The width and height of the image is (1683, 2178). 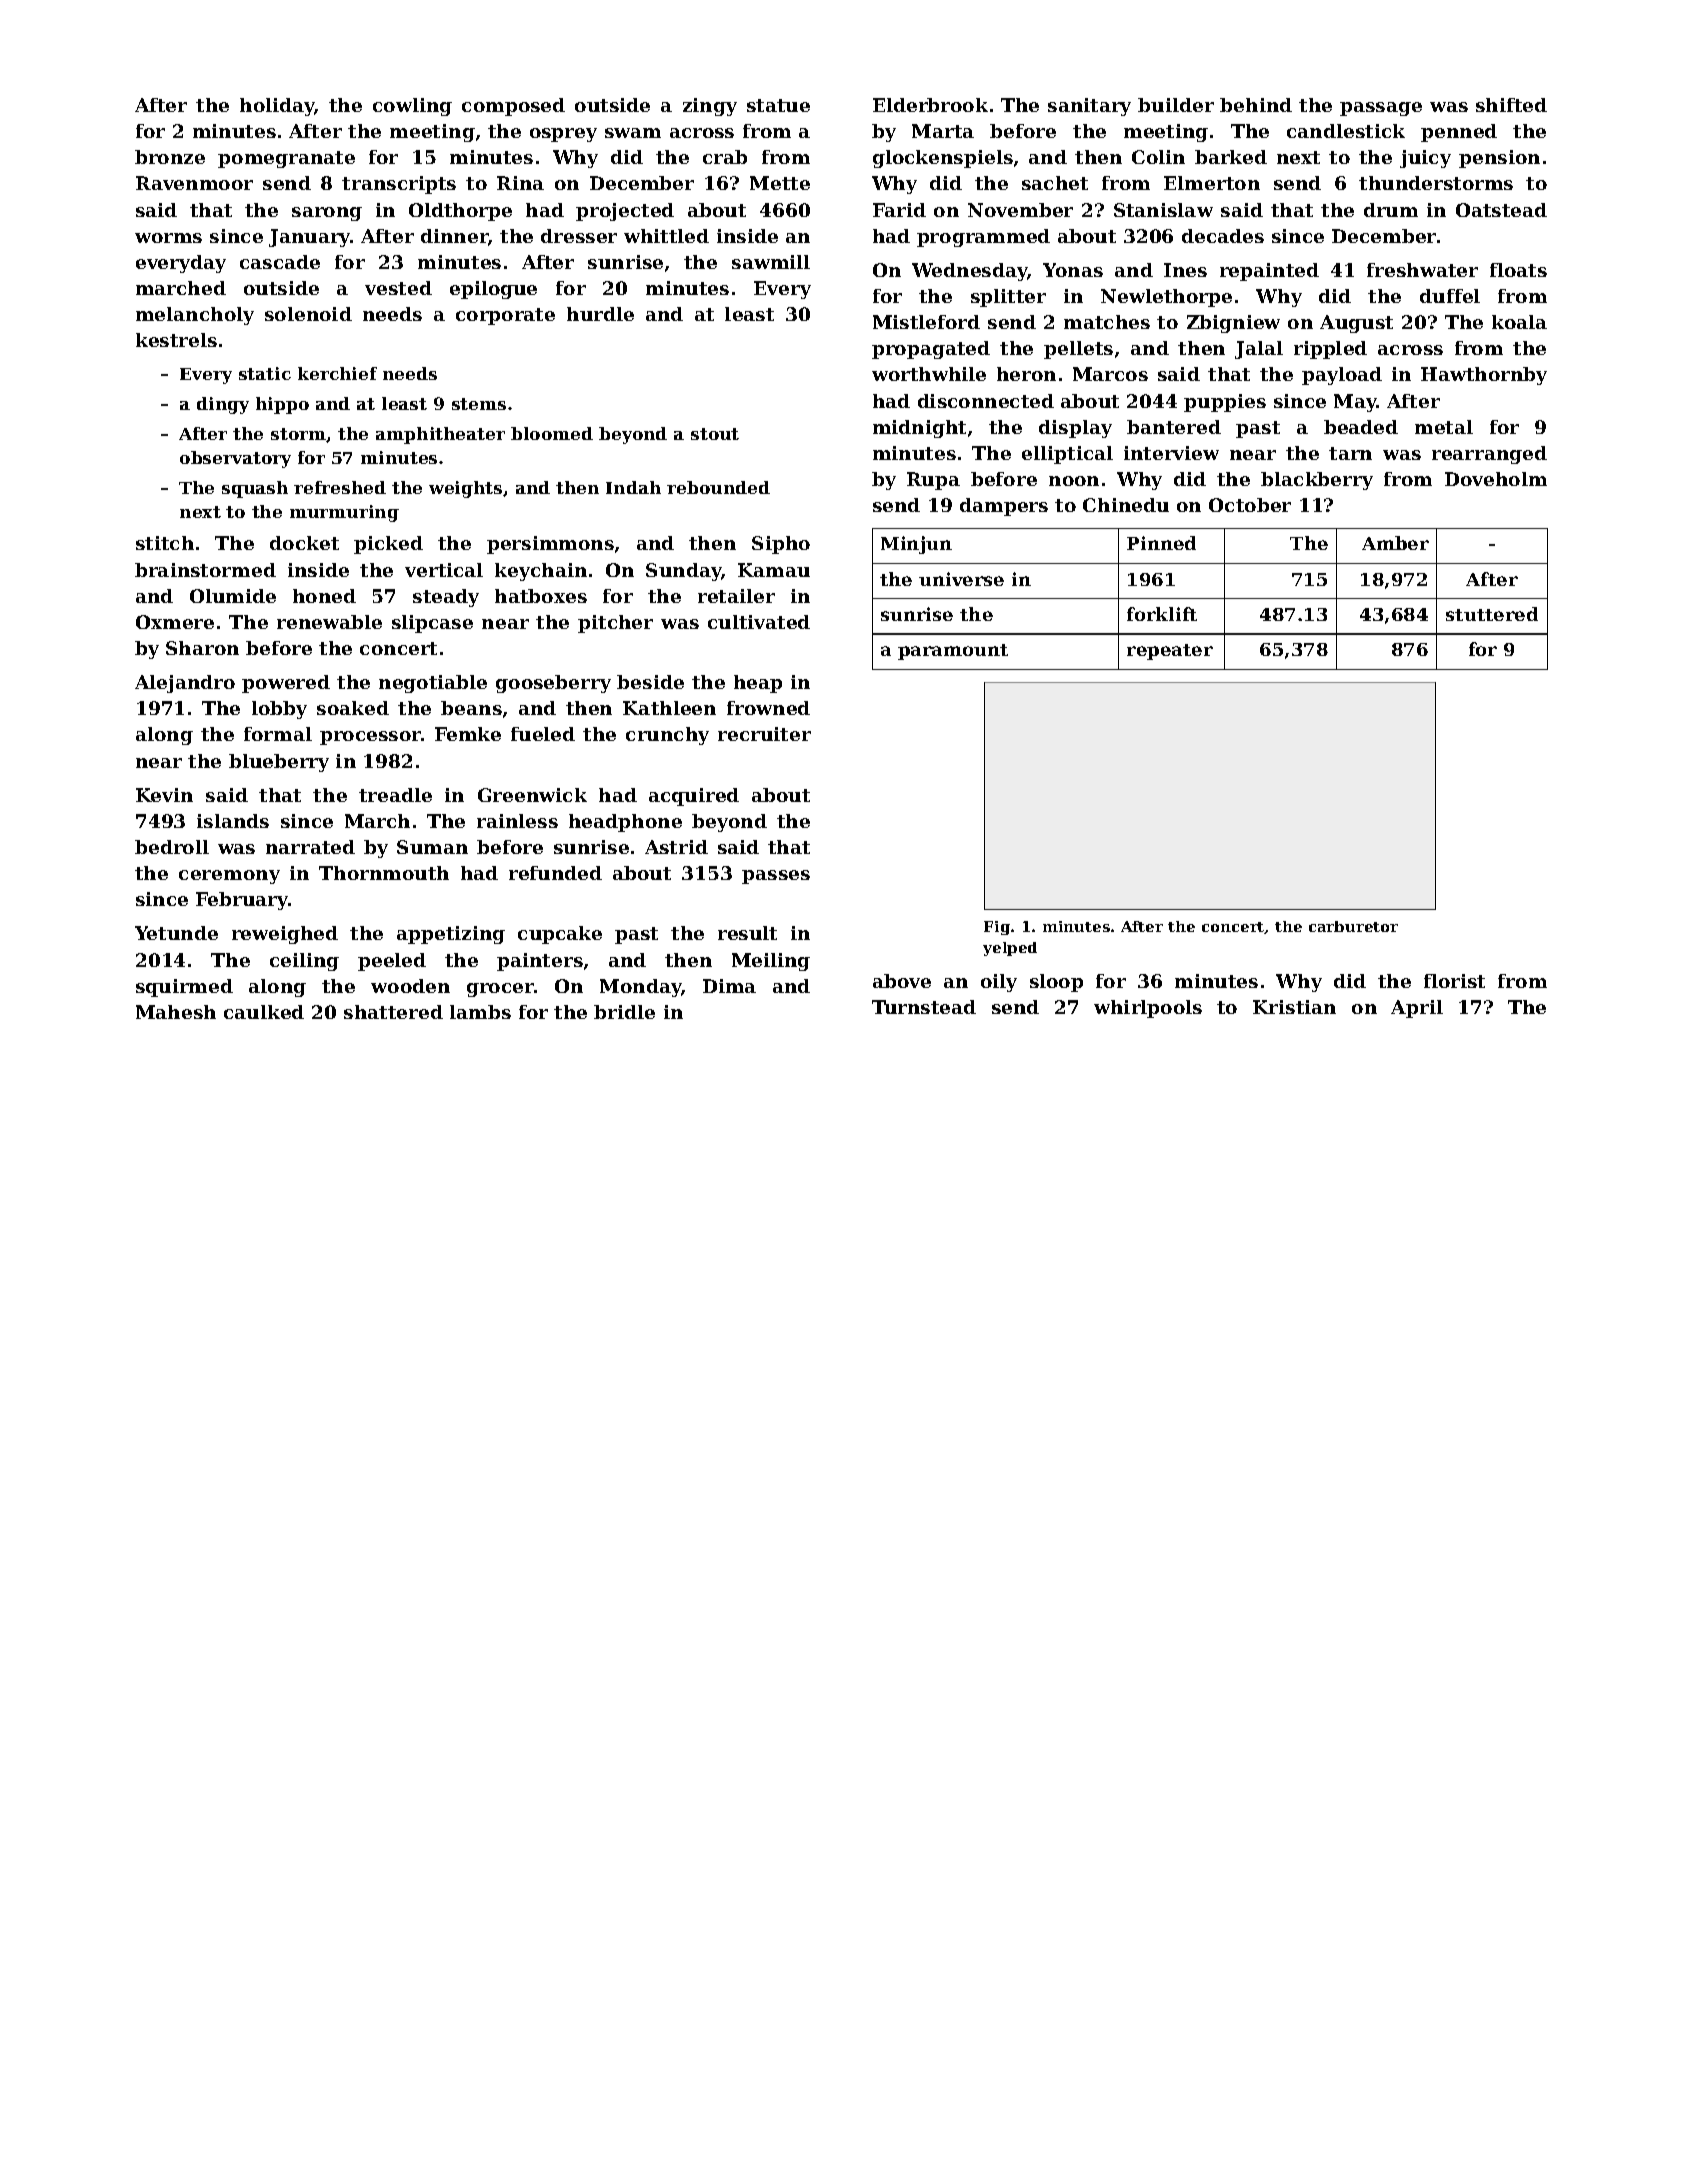 What do you see at coordinates (781, 545) in the image?
I see `Sipho` at bounding box center [781, 545].
